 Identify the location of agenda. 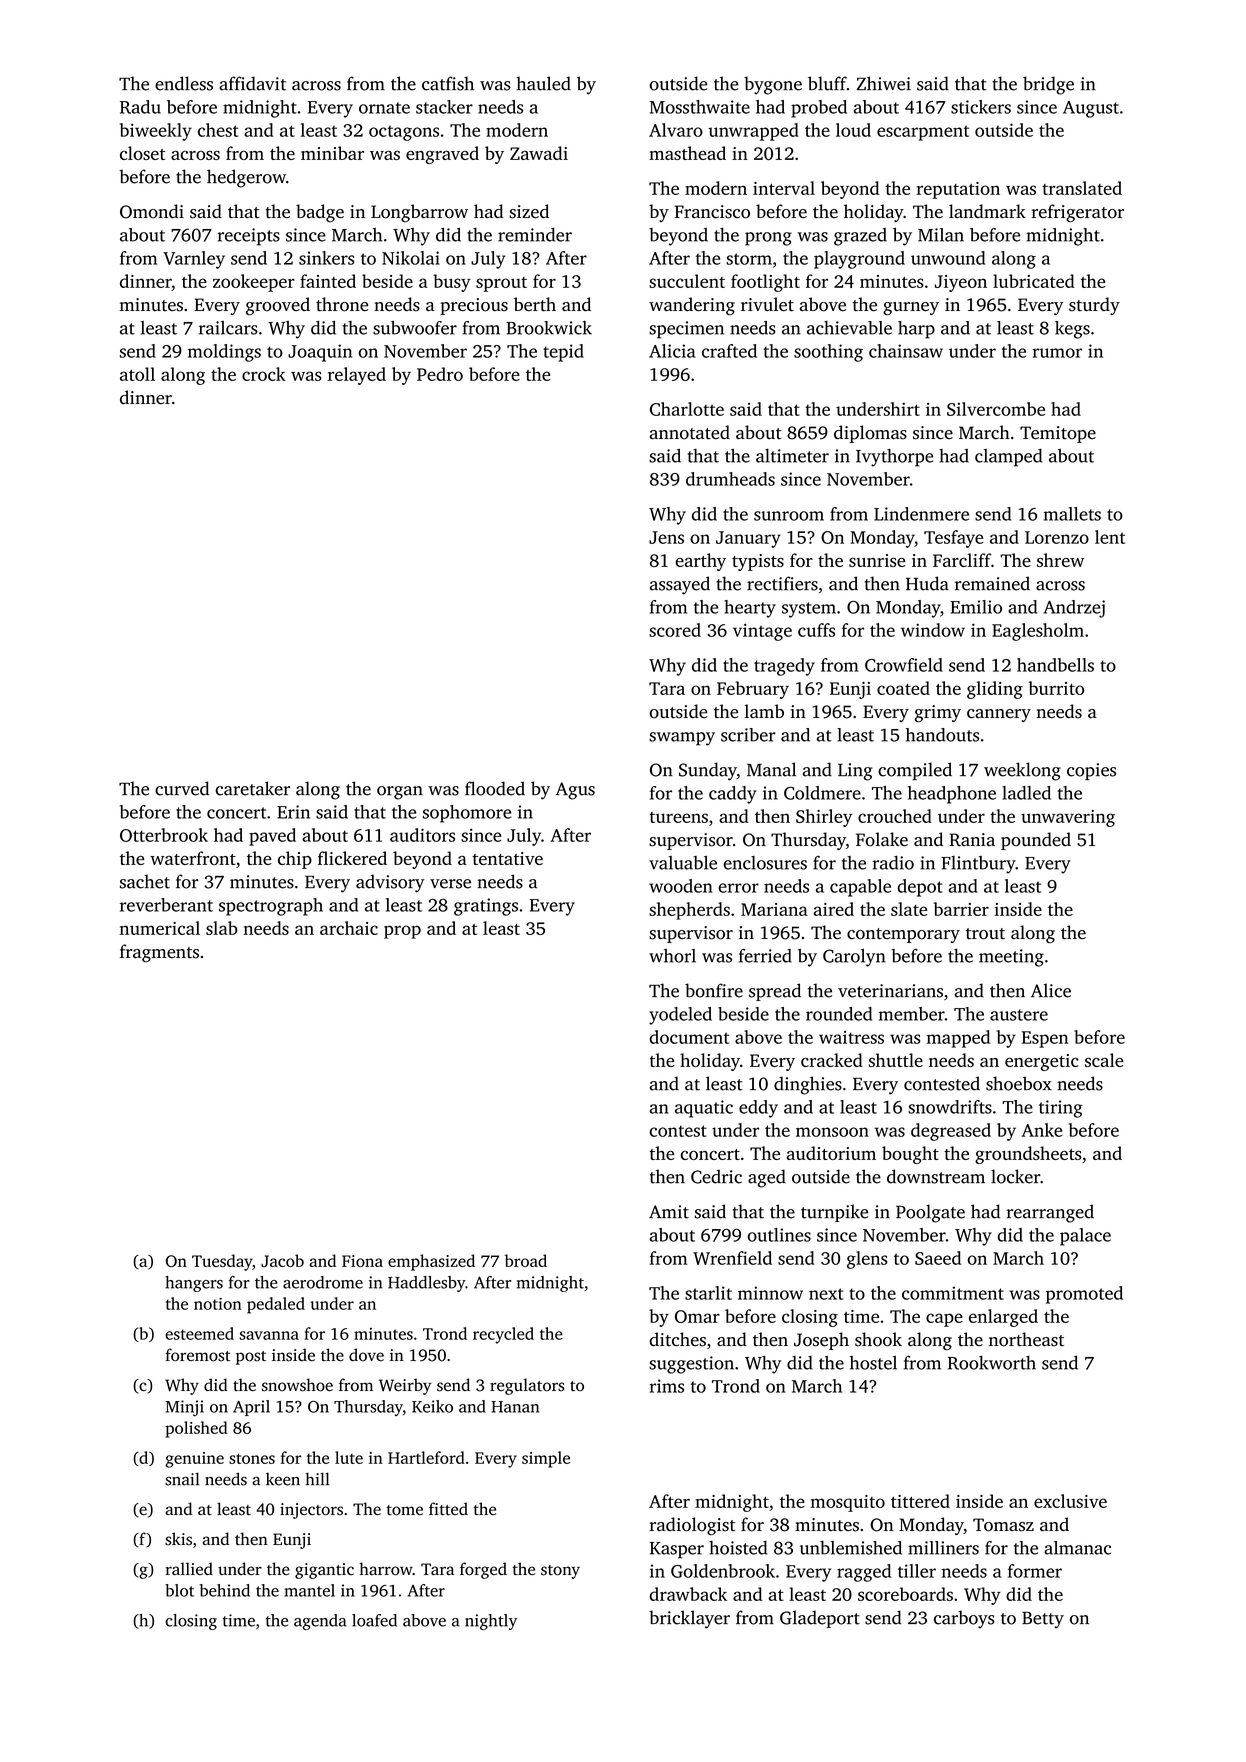
(320, 1622).
